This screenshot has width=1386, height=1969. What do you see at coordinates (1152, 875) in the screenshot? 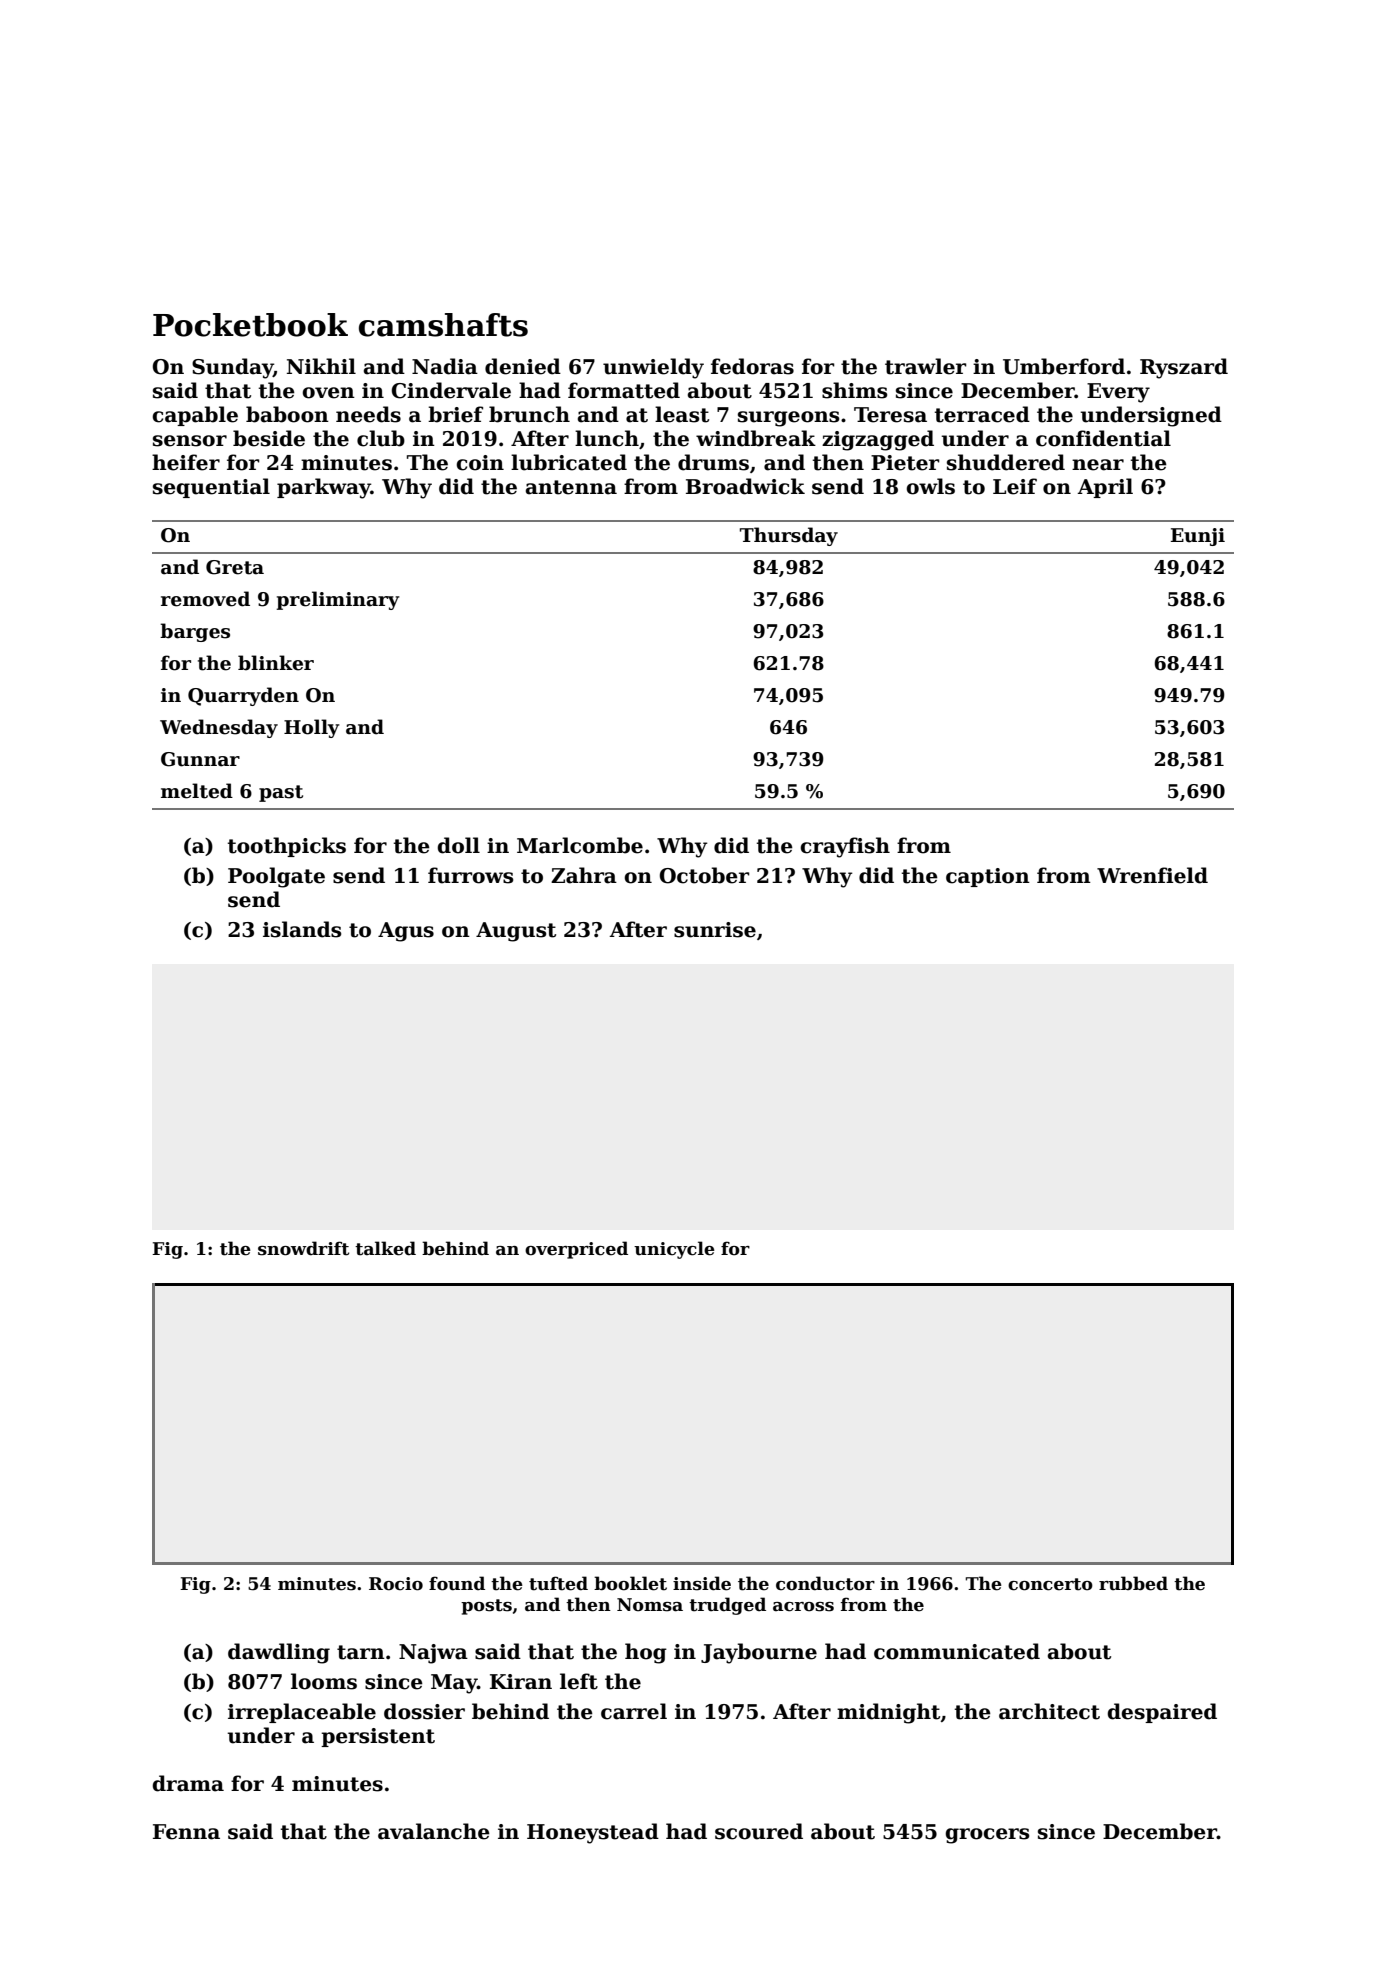
I see `Wrenfield` at bounding box center [1152, 875].
